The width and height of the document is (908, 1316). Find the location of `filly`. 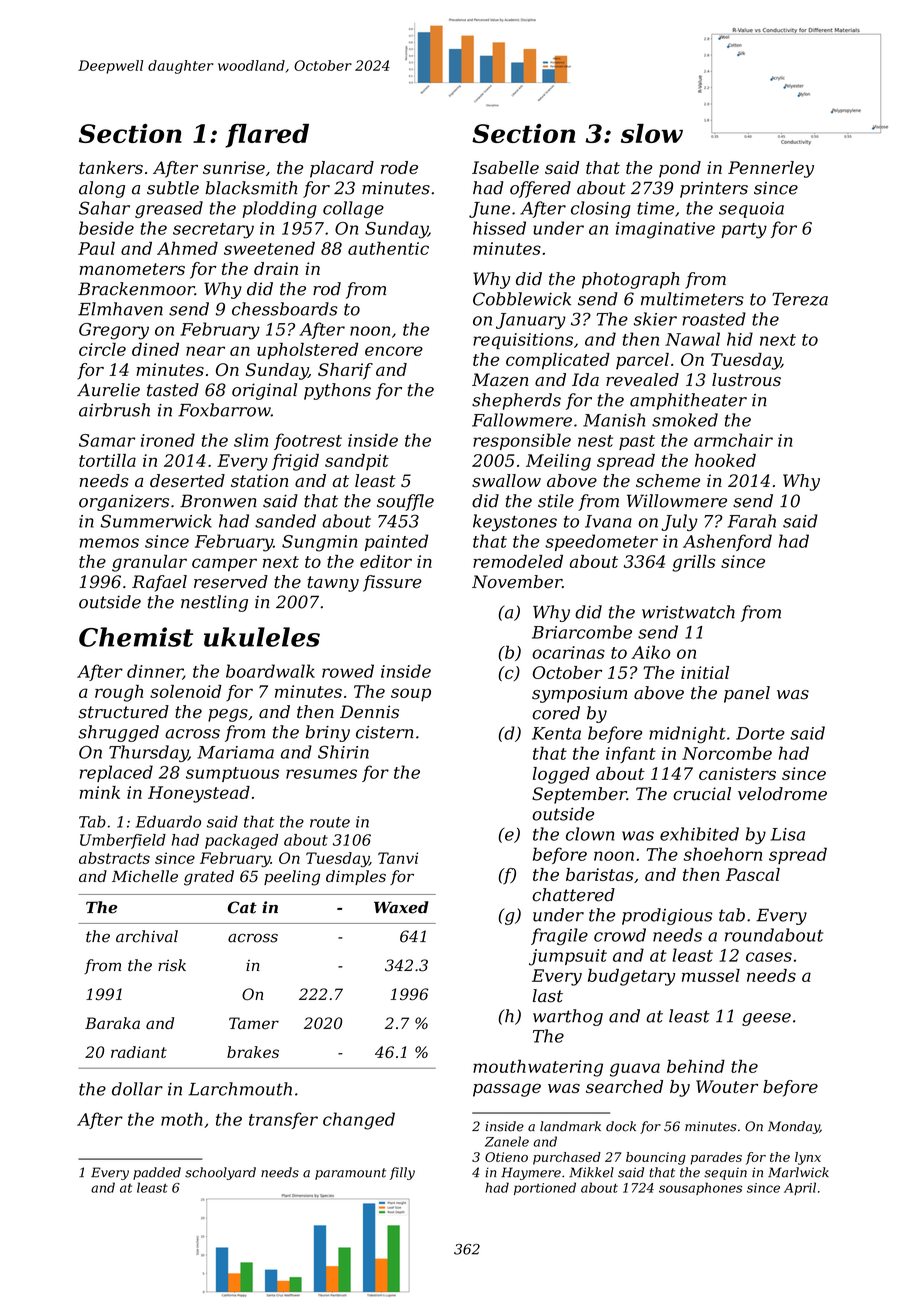

filly is located at coordinates (402, 1173).
